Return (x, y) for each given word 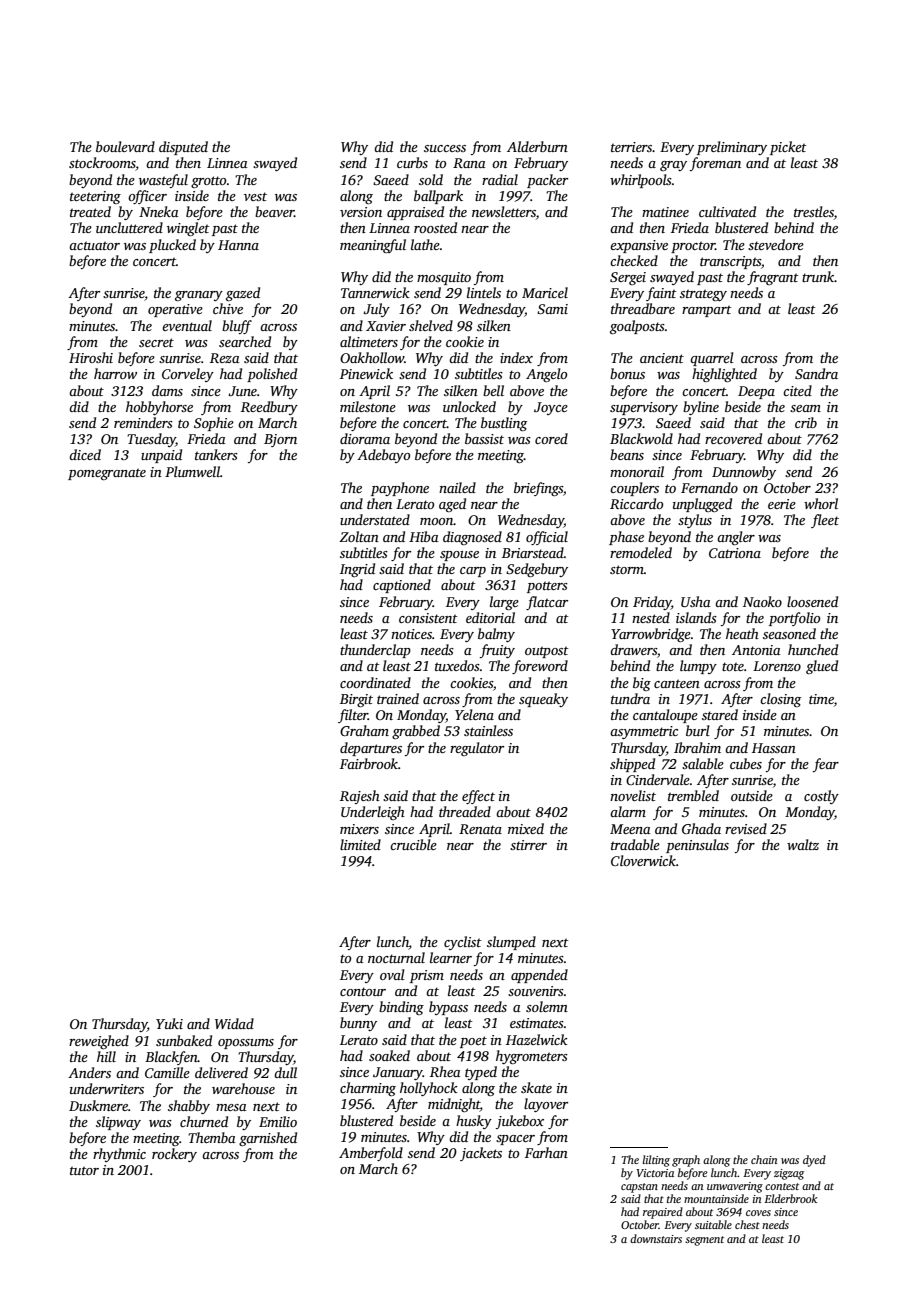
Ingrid (357, 570)
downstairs (656, 1238)
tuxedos (457, 665)
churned (204, 1121)
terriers (632, 147)
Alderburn (537, 146)
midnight (454, 1105)
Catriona (735, 553)
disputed (183, 148)
